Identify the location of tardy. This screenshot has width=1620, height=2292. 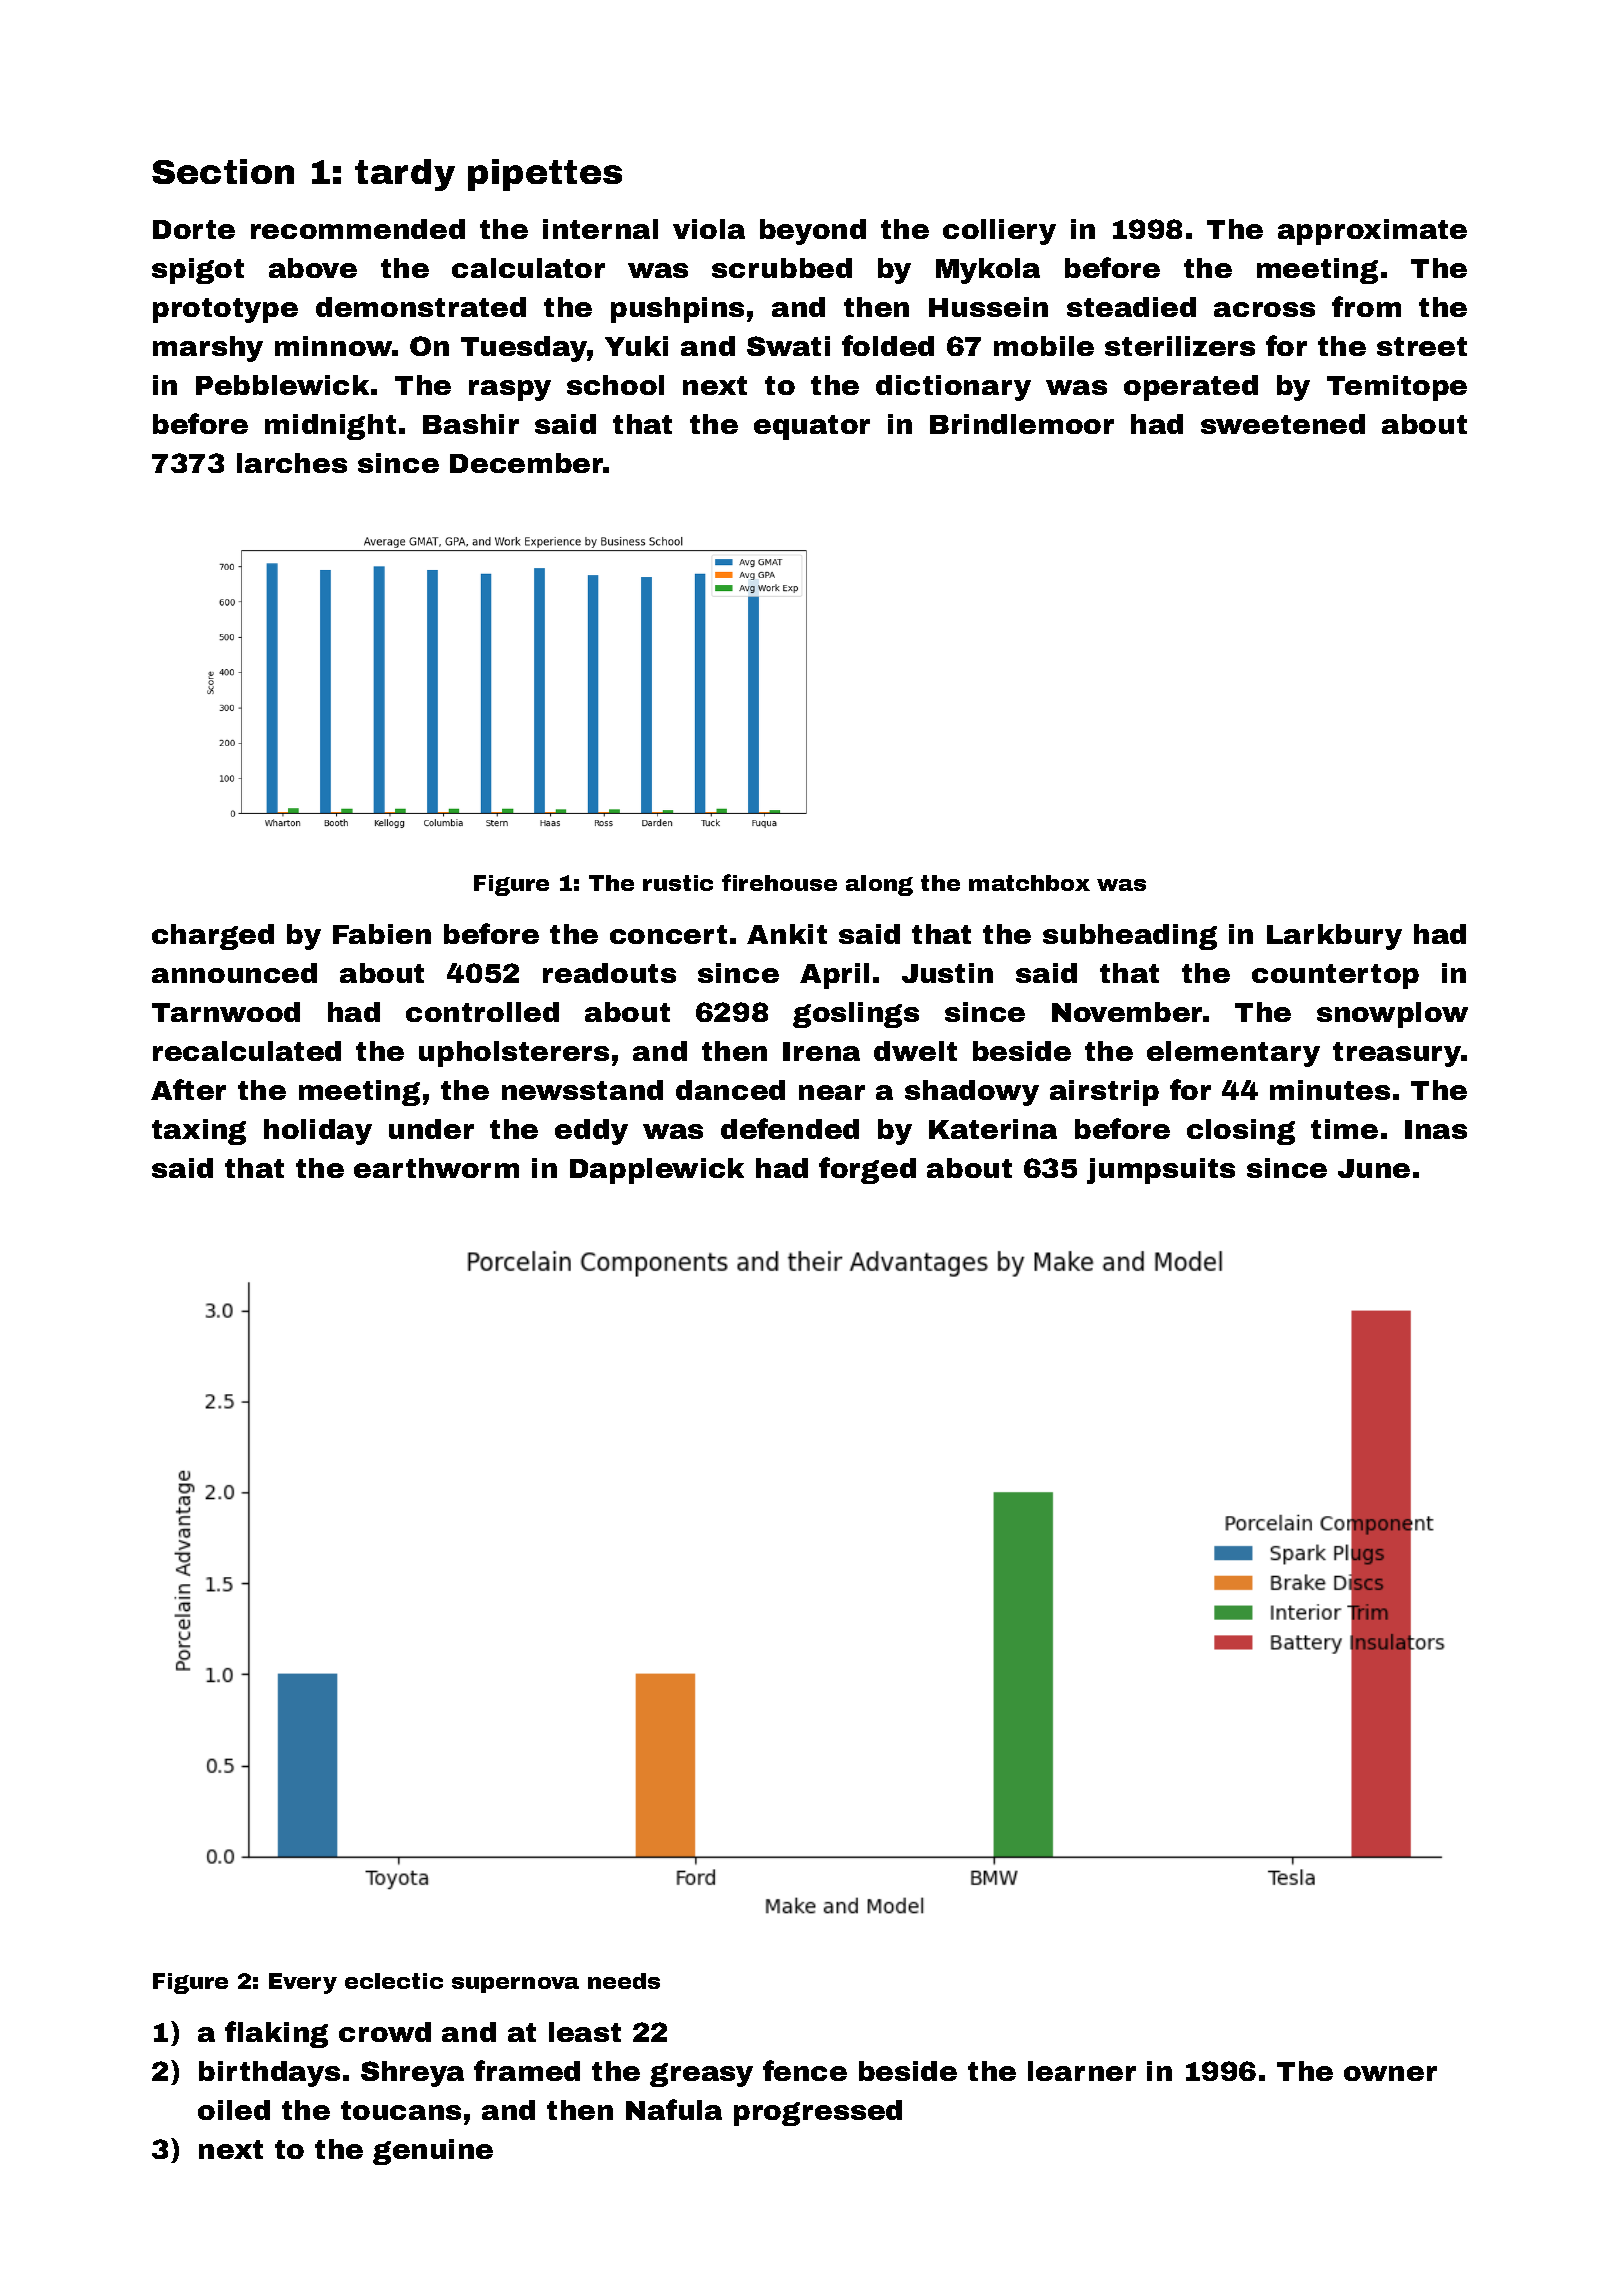
(405, 175).
